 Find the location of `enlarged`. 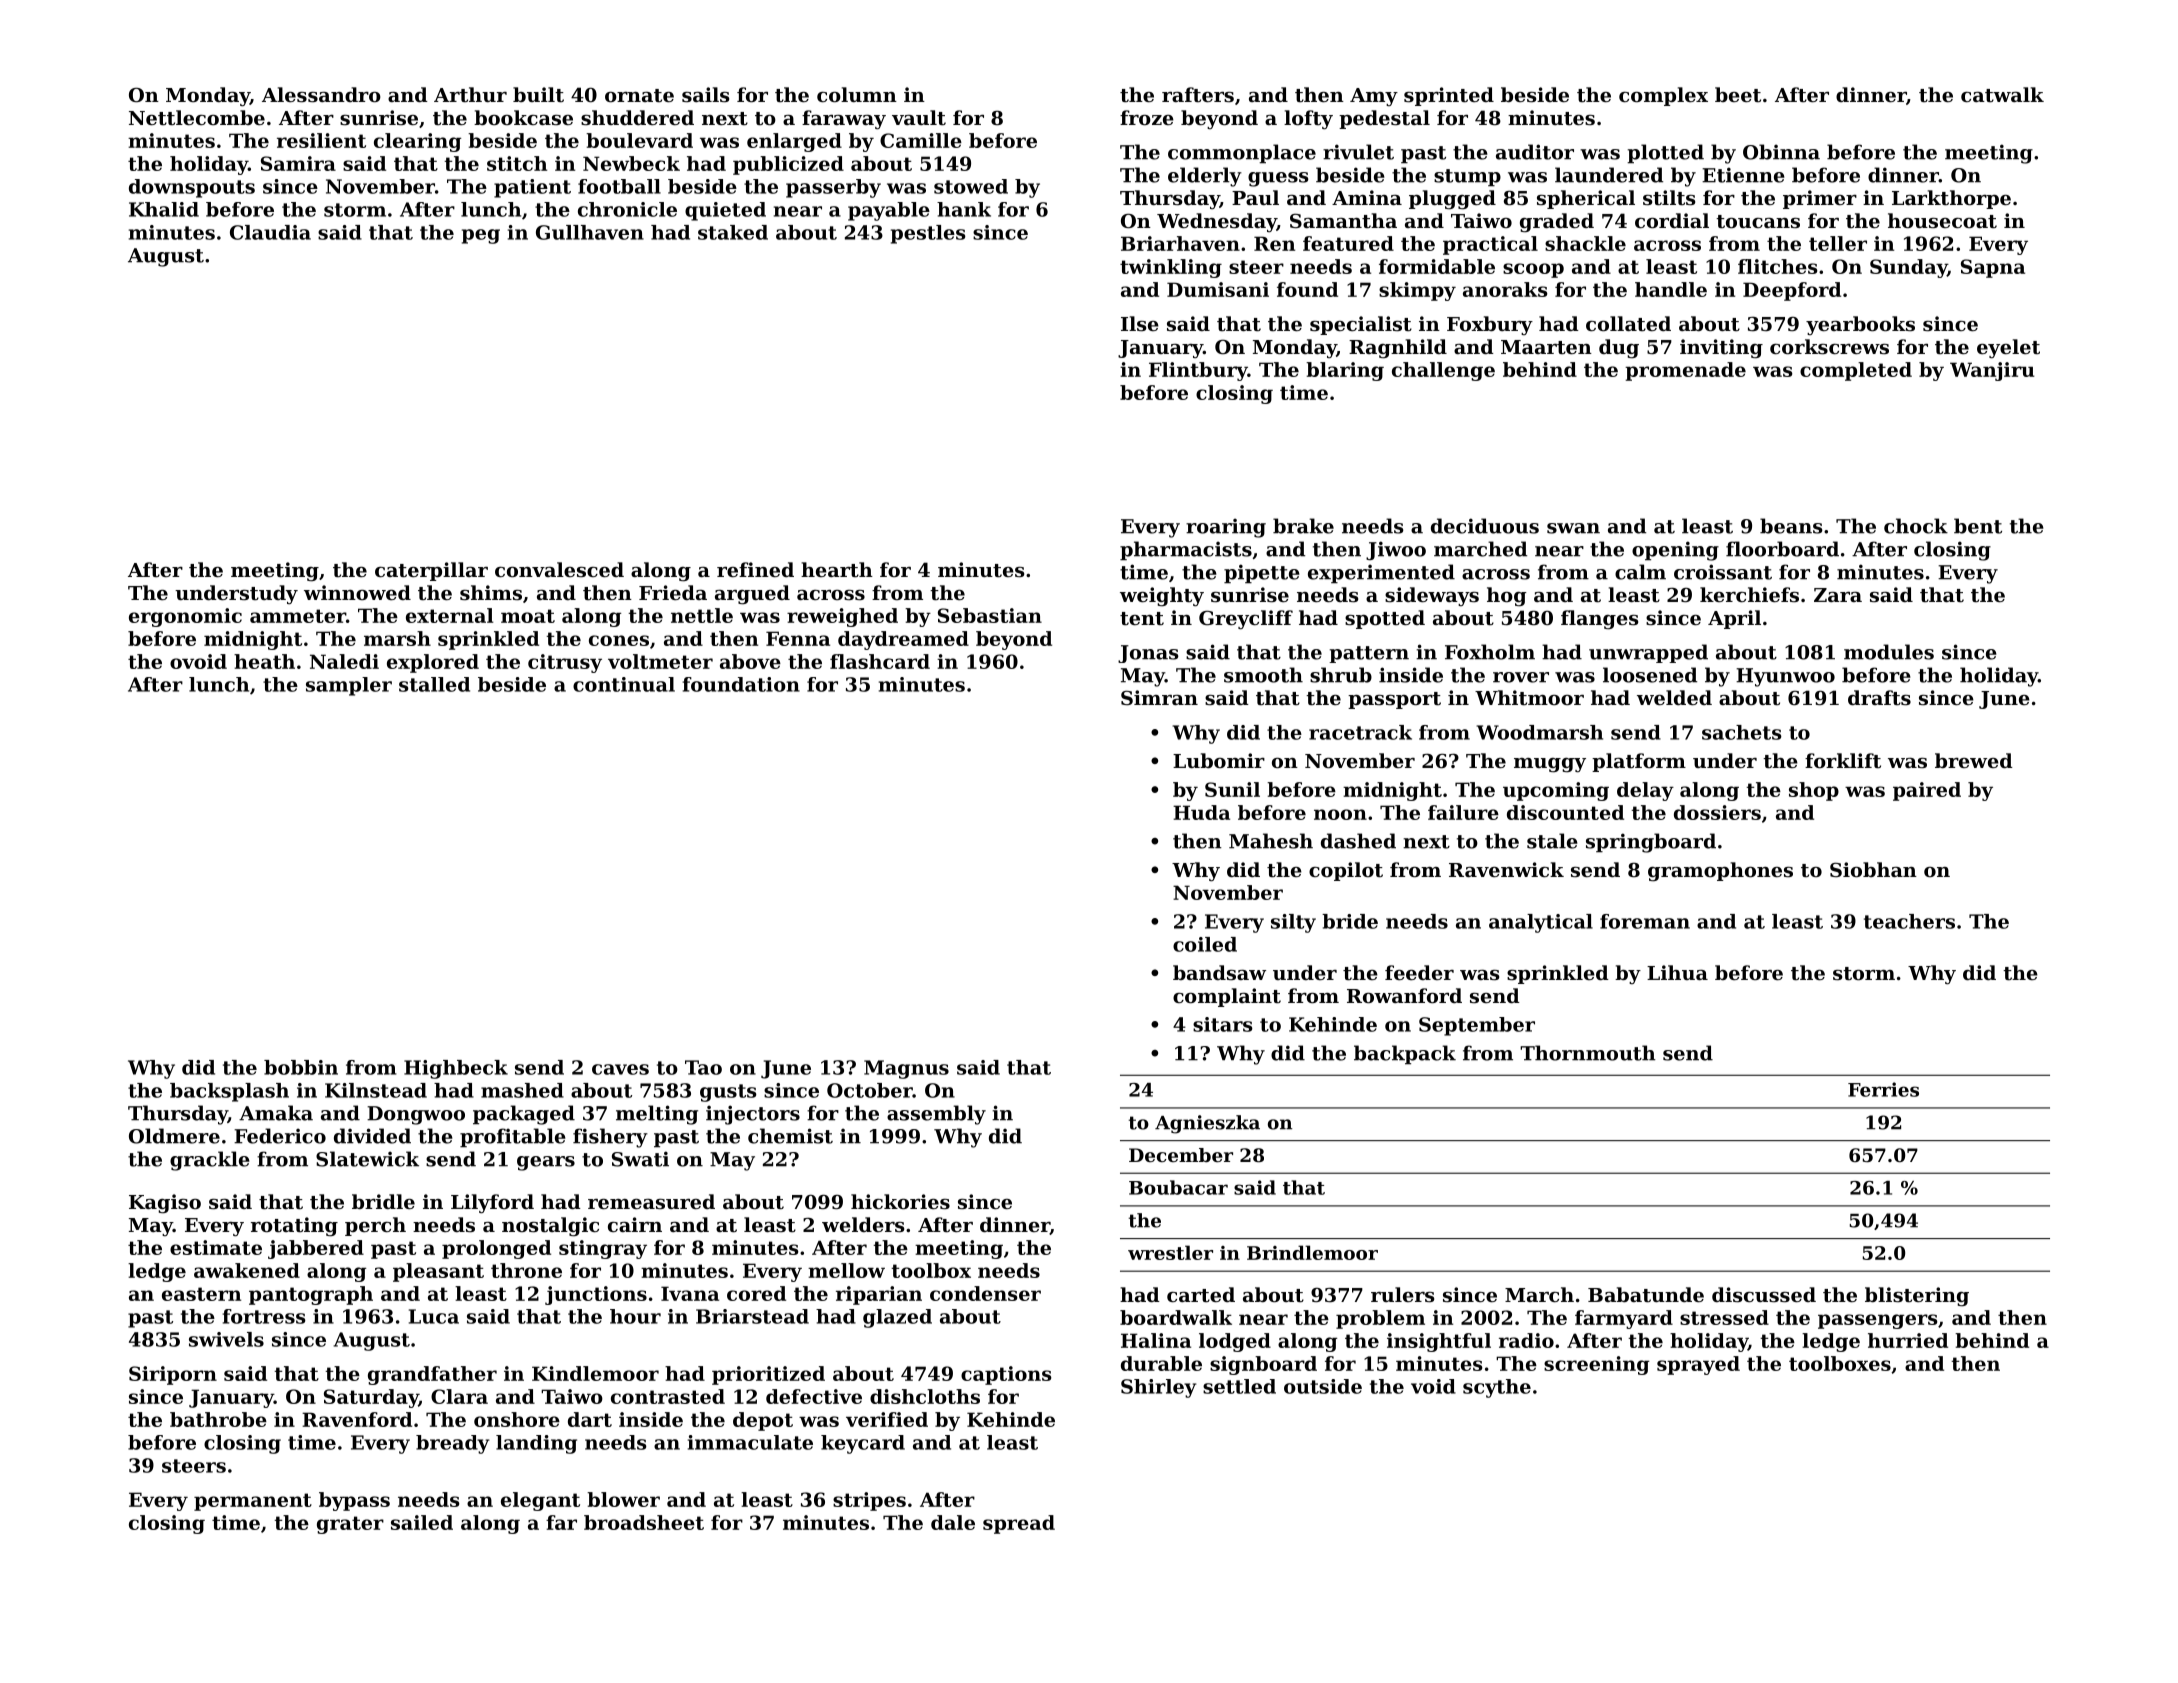

enlarged is located at coordinates (794, 142).
